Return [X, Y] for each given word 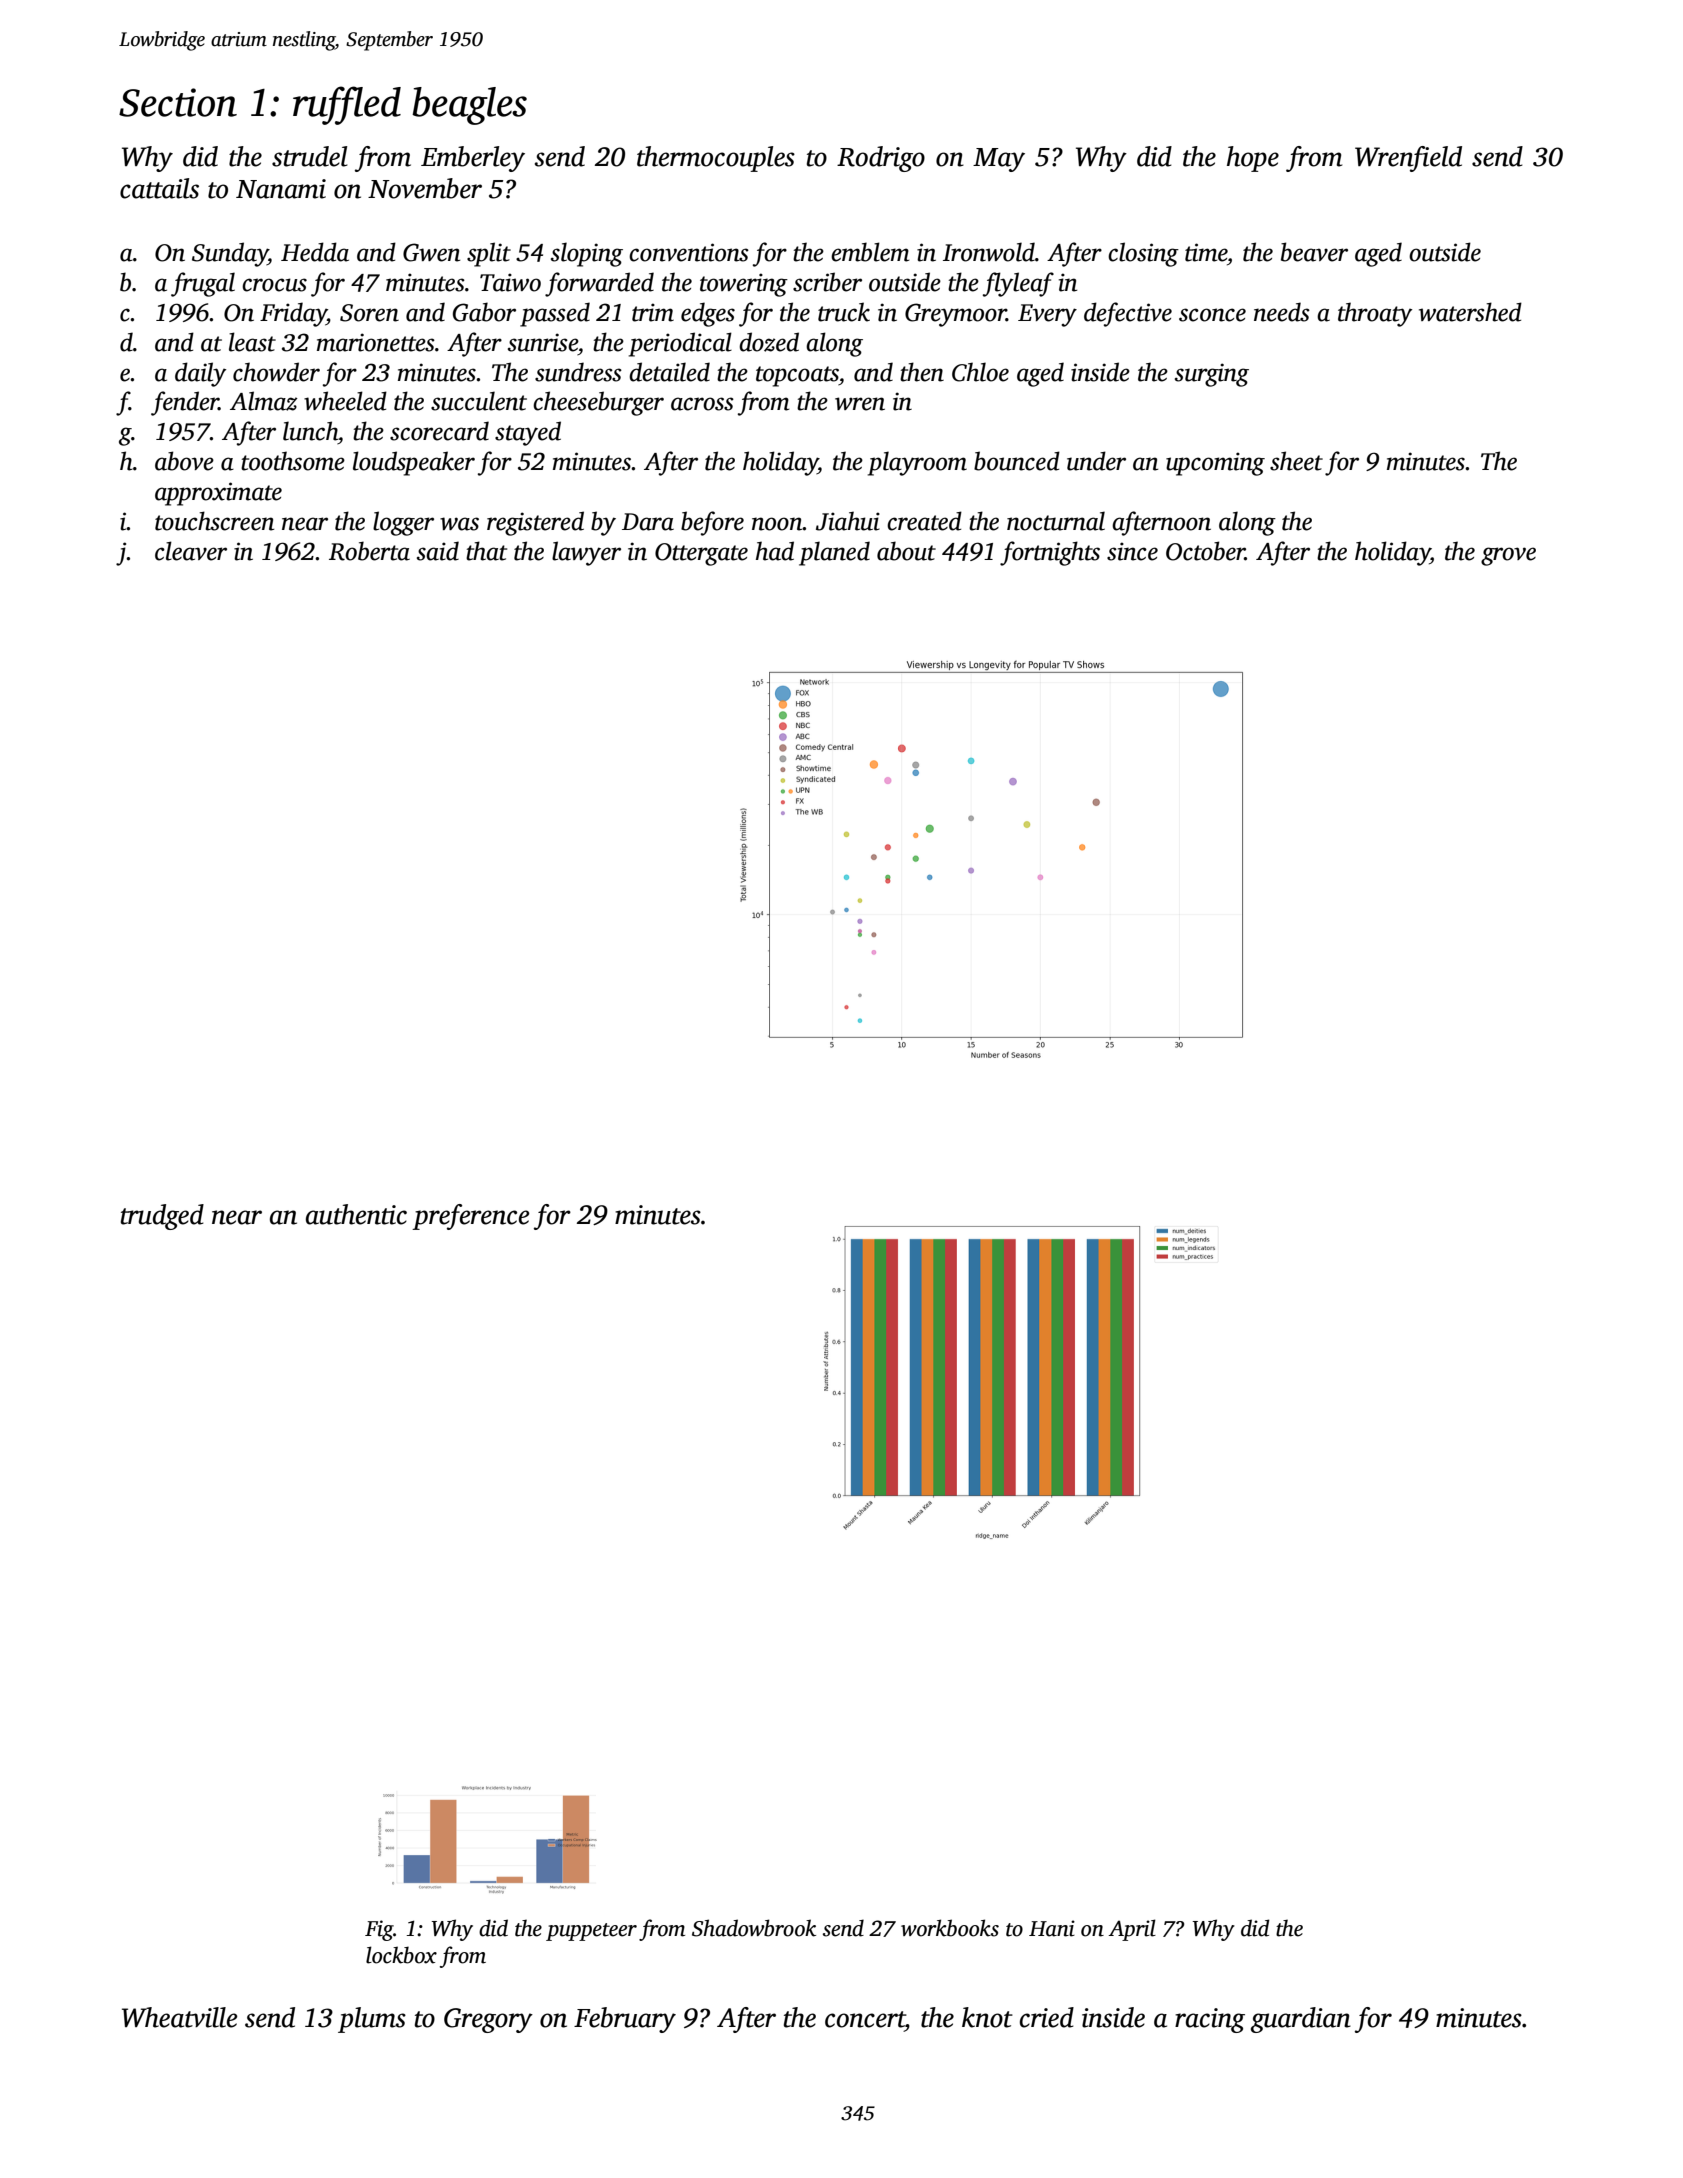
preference [471, 1217]
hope [1253, 159]
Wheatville [180, 2017]
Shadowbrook [754, 1928]
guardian [1301, 2020]
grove [1508, 556]
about [906, 551]
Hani [1052, 1928]
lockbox [401, 1955]
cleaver [191, 551]
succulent [479, 401]
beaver [1314, 252]
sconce [1212, 315]
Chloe [980, 372]
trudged [162, 1217]
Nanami [281, 189]
